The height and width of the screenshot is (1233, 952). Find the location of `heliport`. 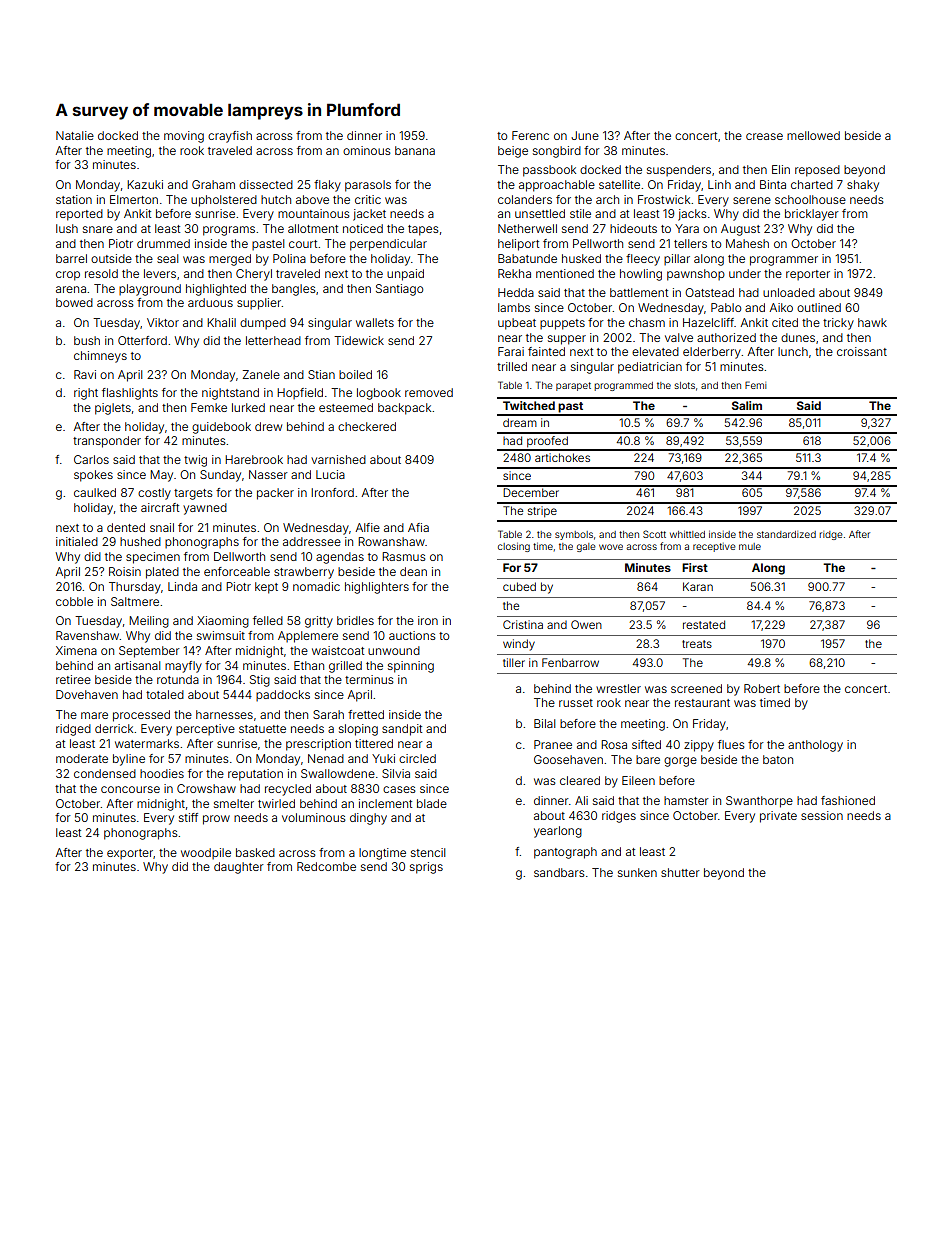

heliport is located at coordinates (518, 245).
